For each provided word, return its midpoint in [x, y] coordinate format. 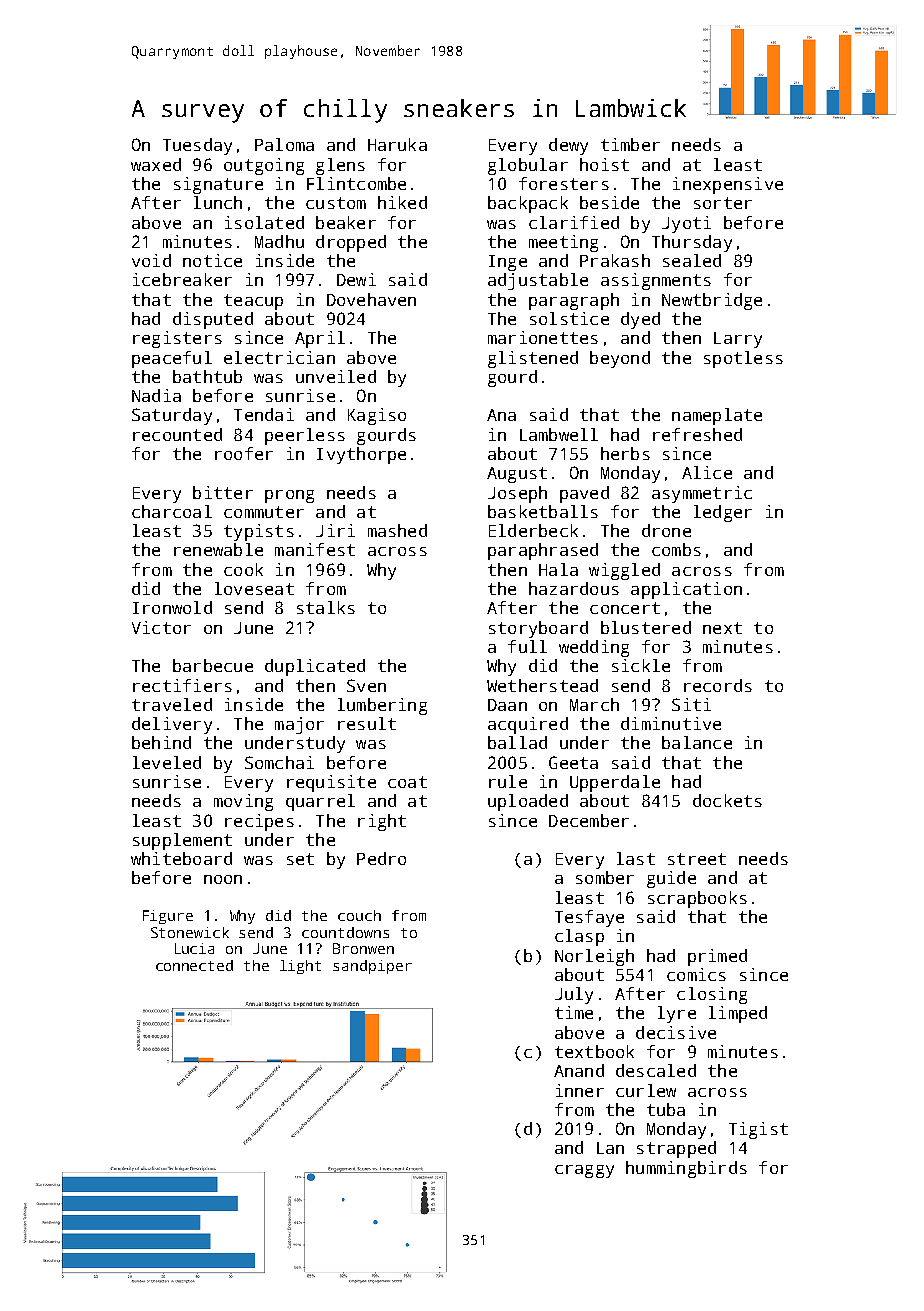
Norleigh [594, 957]
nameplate [717, 416]
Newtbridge [712, 301]
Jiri [335, 530]
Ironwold [172, 607]
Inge [508, 263]
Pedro [381, 858]
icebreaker [182, 279]
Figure [168, 917]
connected [194, 965]
